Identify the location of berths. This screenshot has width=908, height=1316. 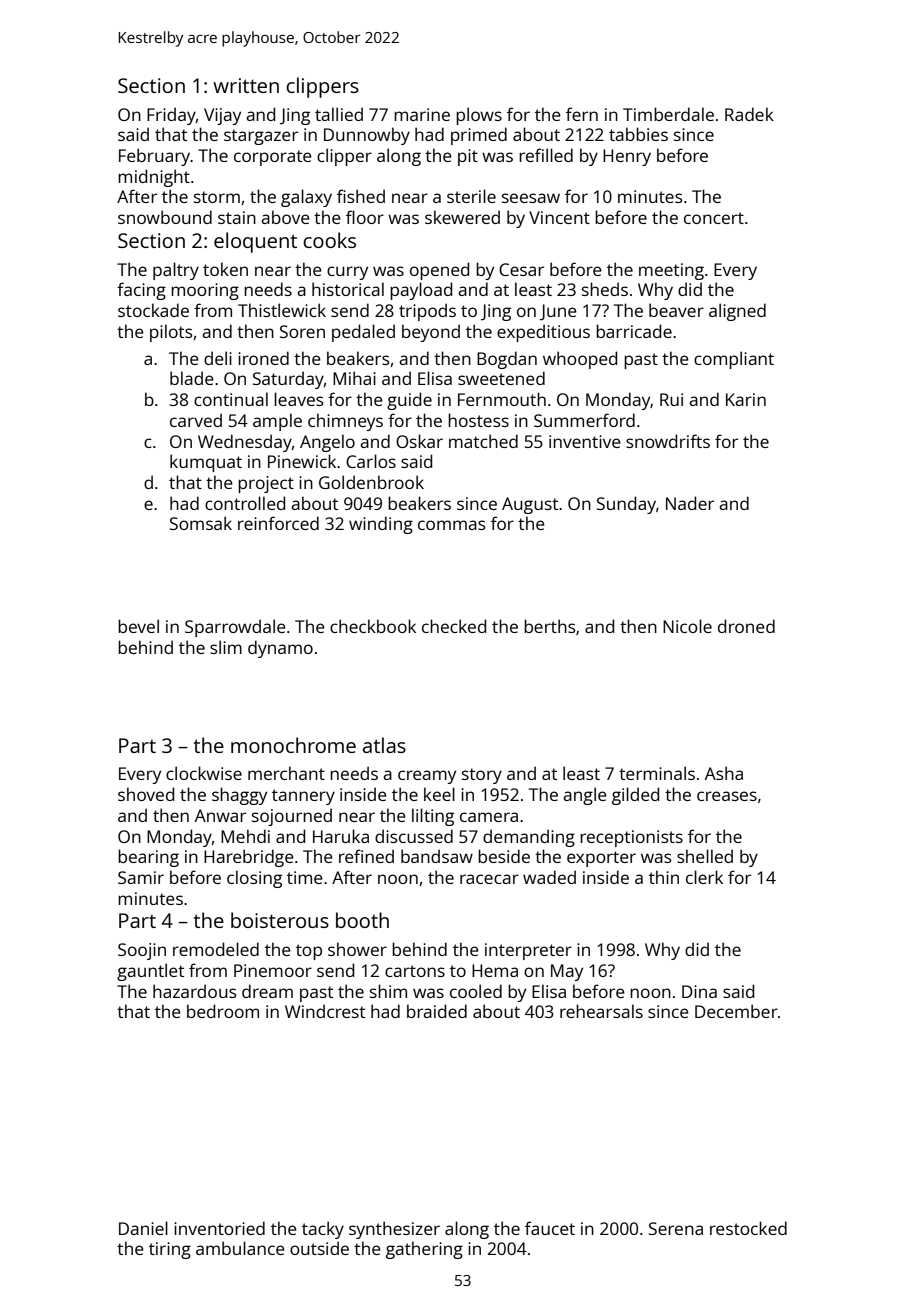
(550, 626).
